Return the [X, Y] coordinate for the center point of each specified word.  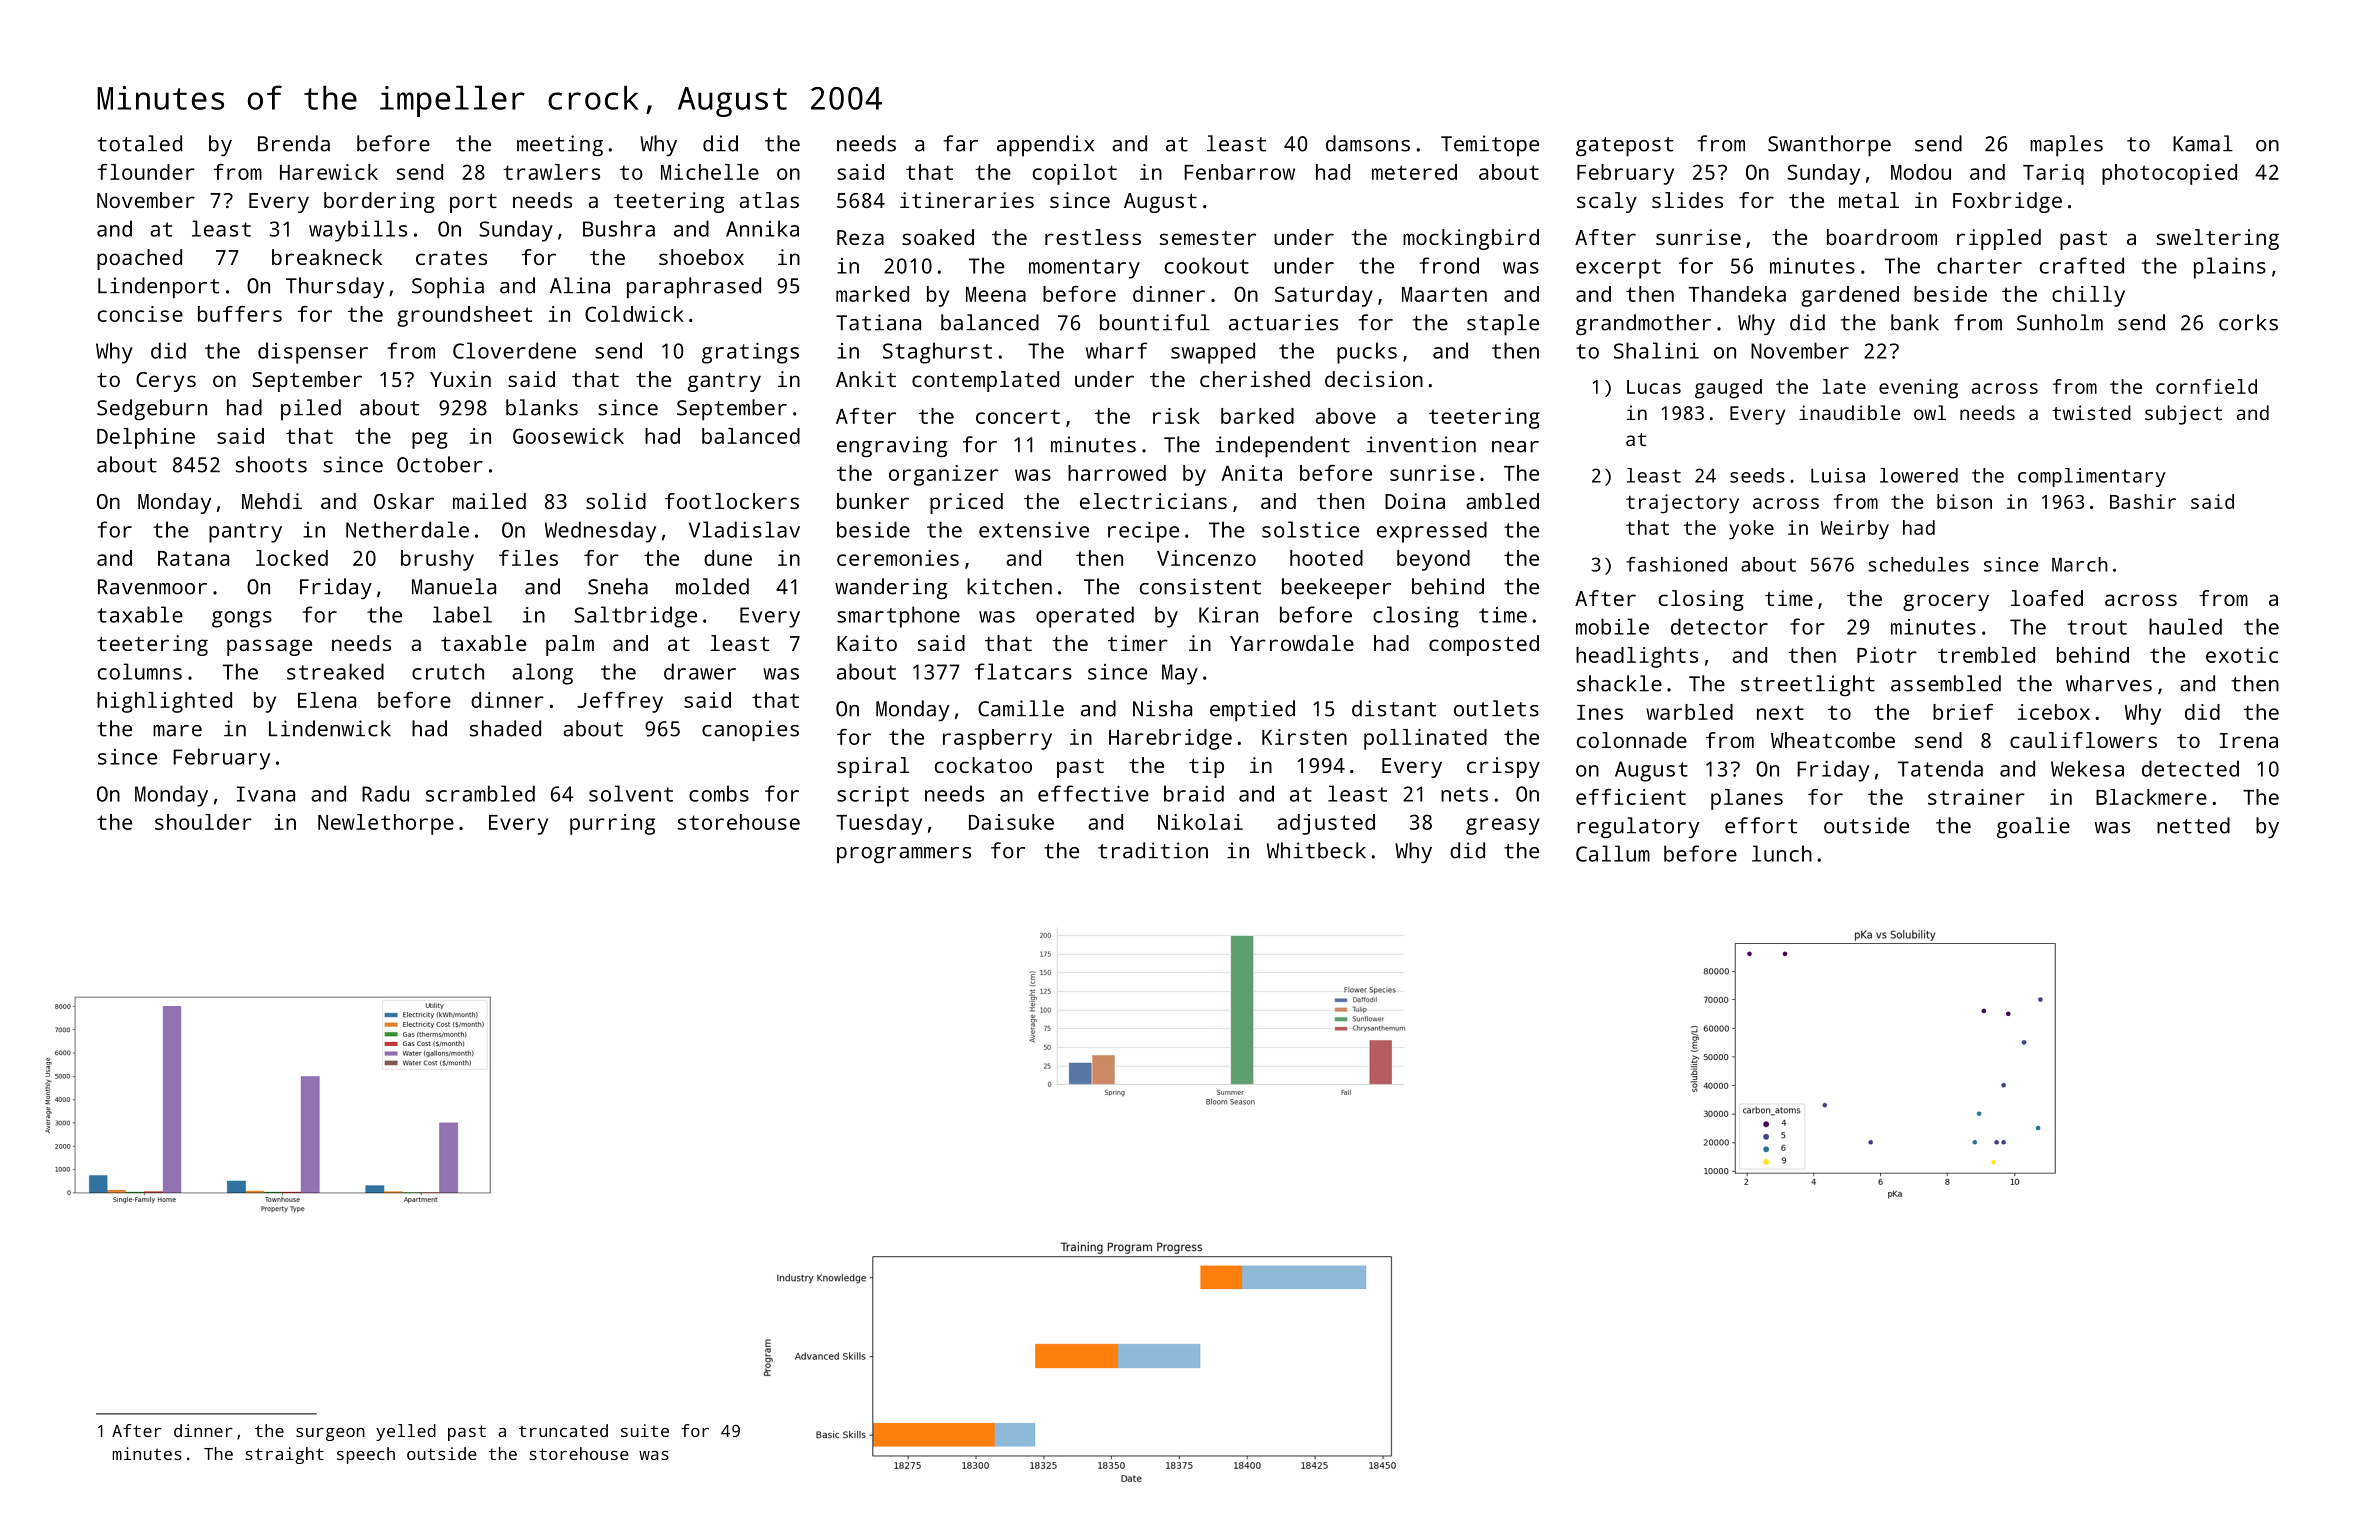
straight [285, 1455]
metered [1414, 172]
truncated [563, 1430]
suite [645, 1430]
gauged [1728, 389]
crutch [448, 671]
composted [1484, 645]
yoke [1751, 530]
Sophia [448, 288]
